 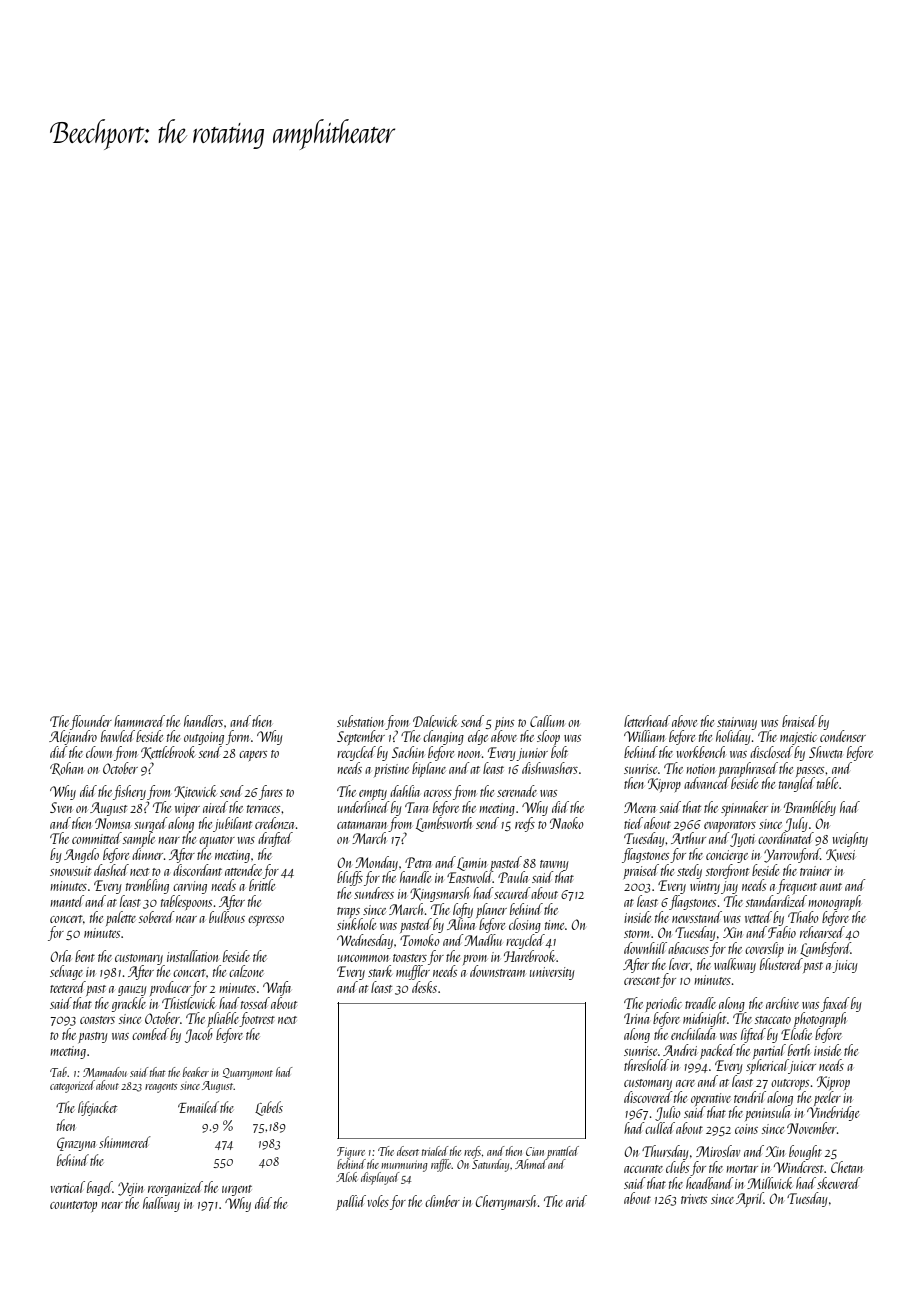 I want to click on toasters, so click(x=410, y=958).
